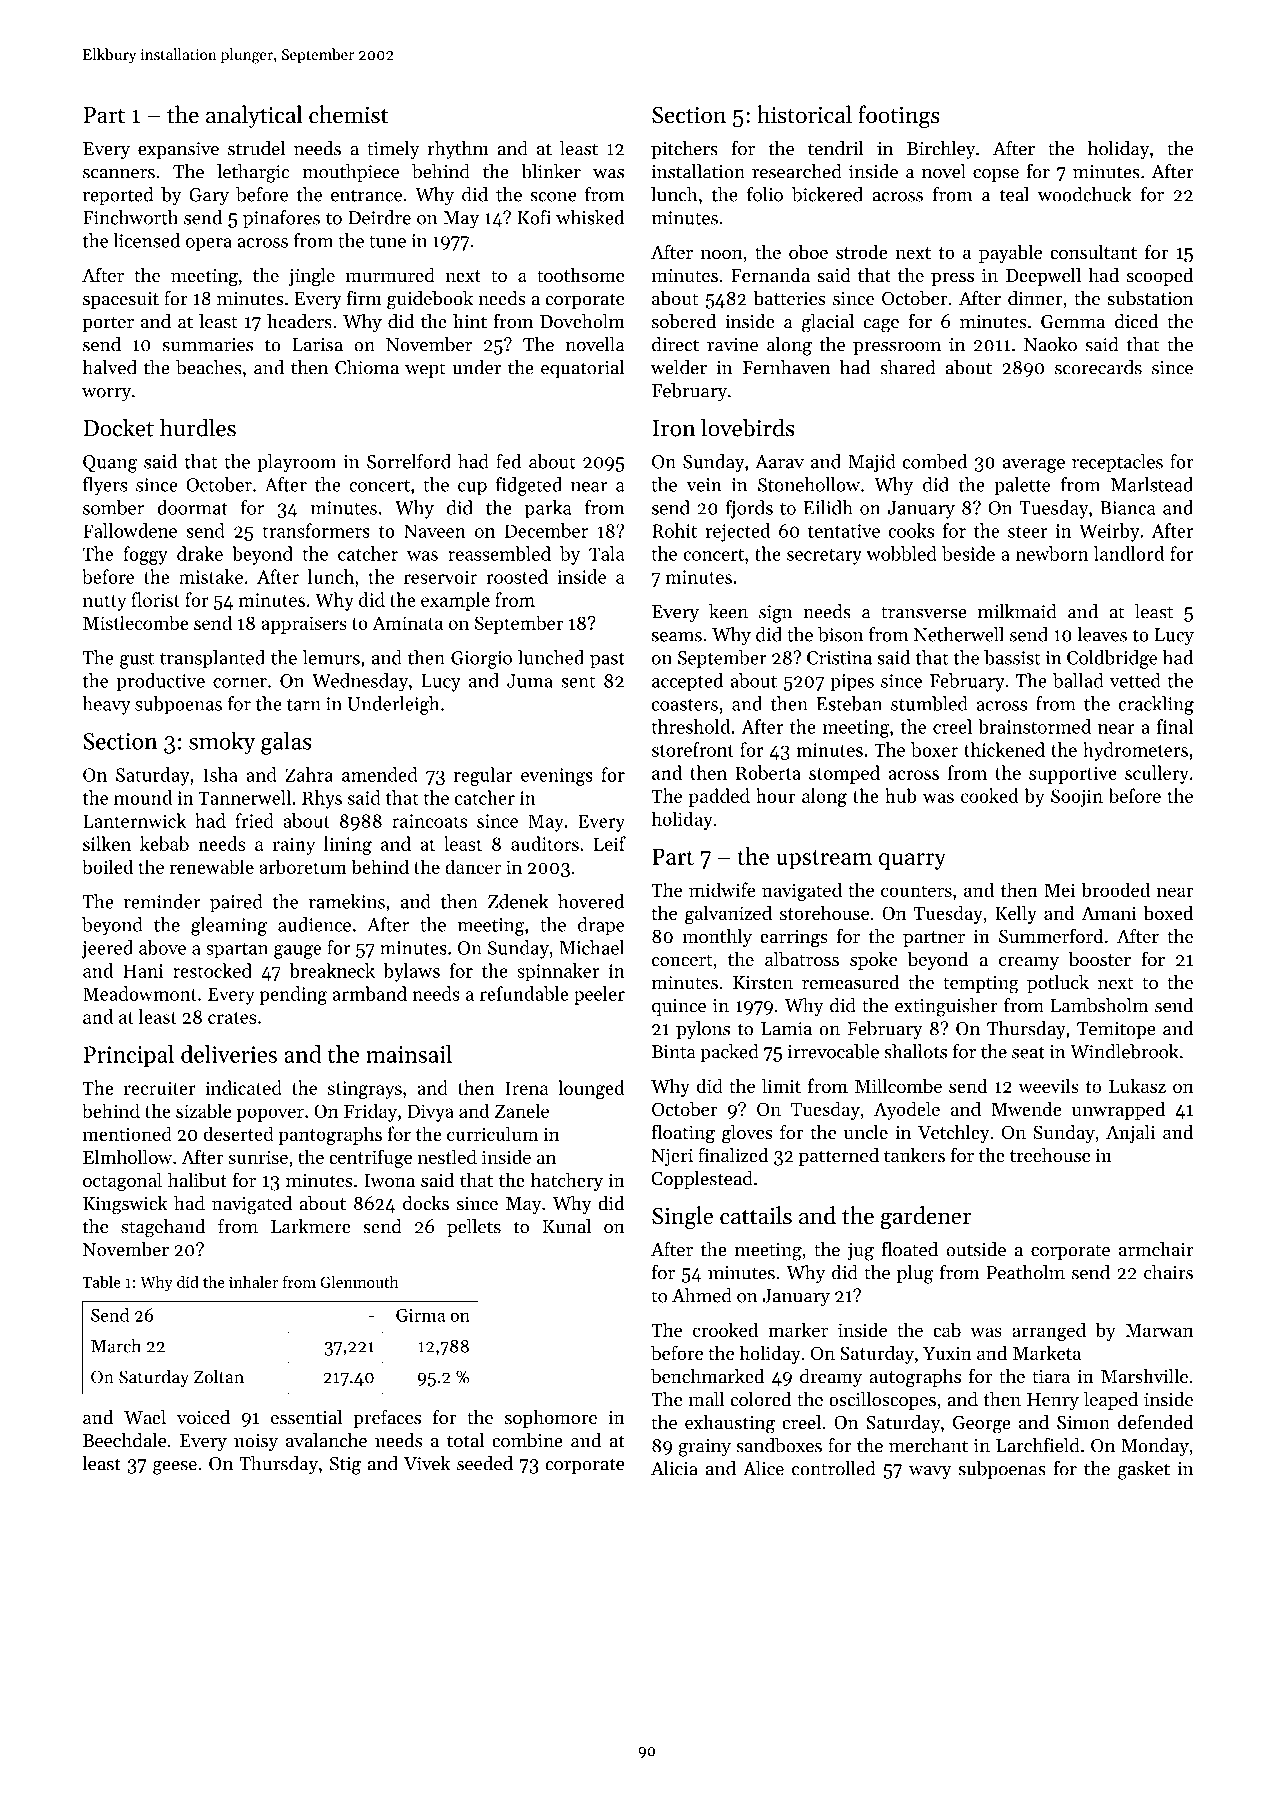  I want to click on accepted, so click(687, 682).
